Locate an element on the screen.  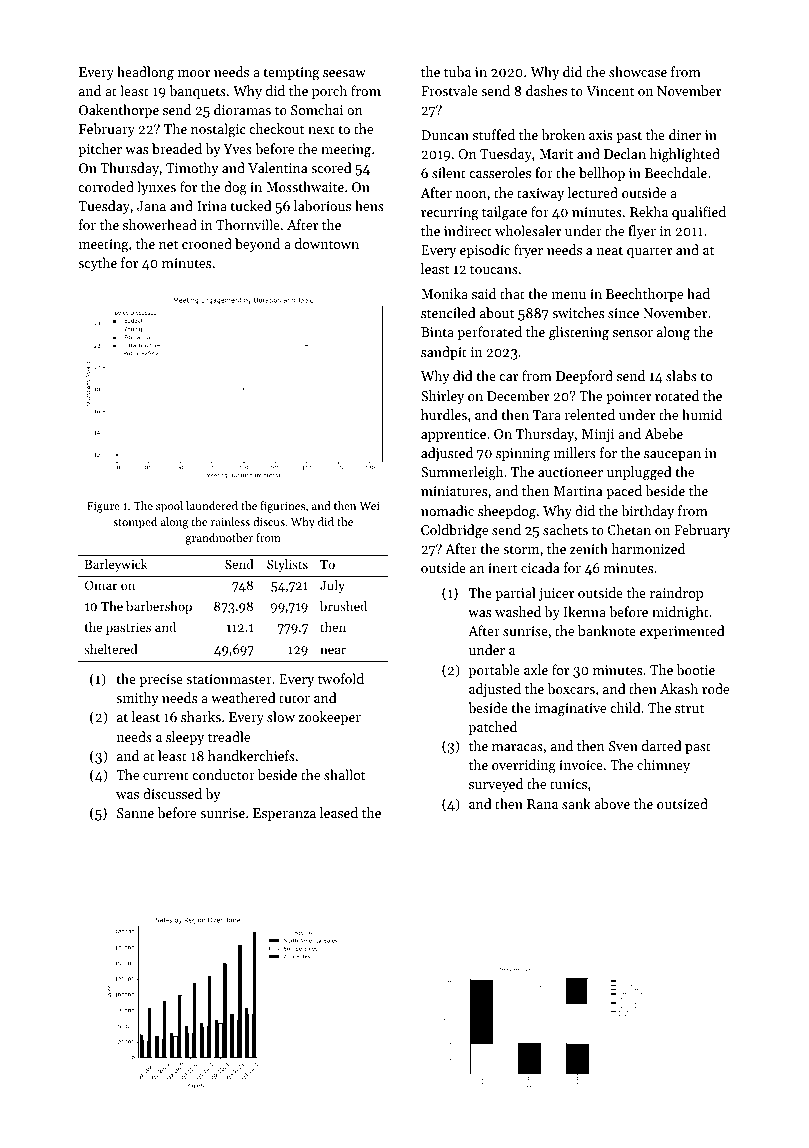
Mossthwaite is located at coordinates (305, 186).
